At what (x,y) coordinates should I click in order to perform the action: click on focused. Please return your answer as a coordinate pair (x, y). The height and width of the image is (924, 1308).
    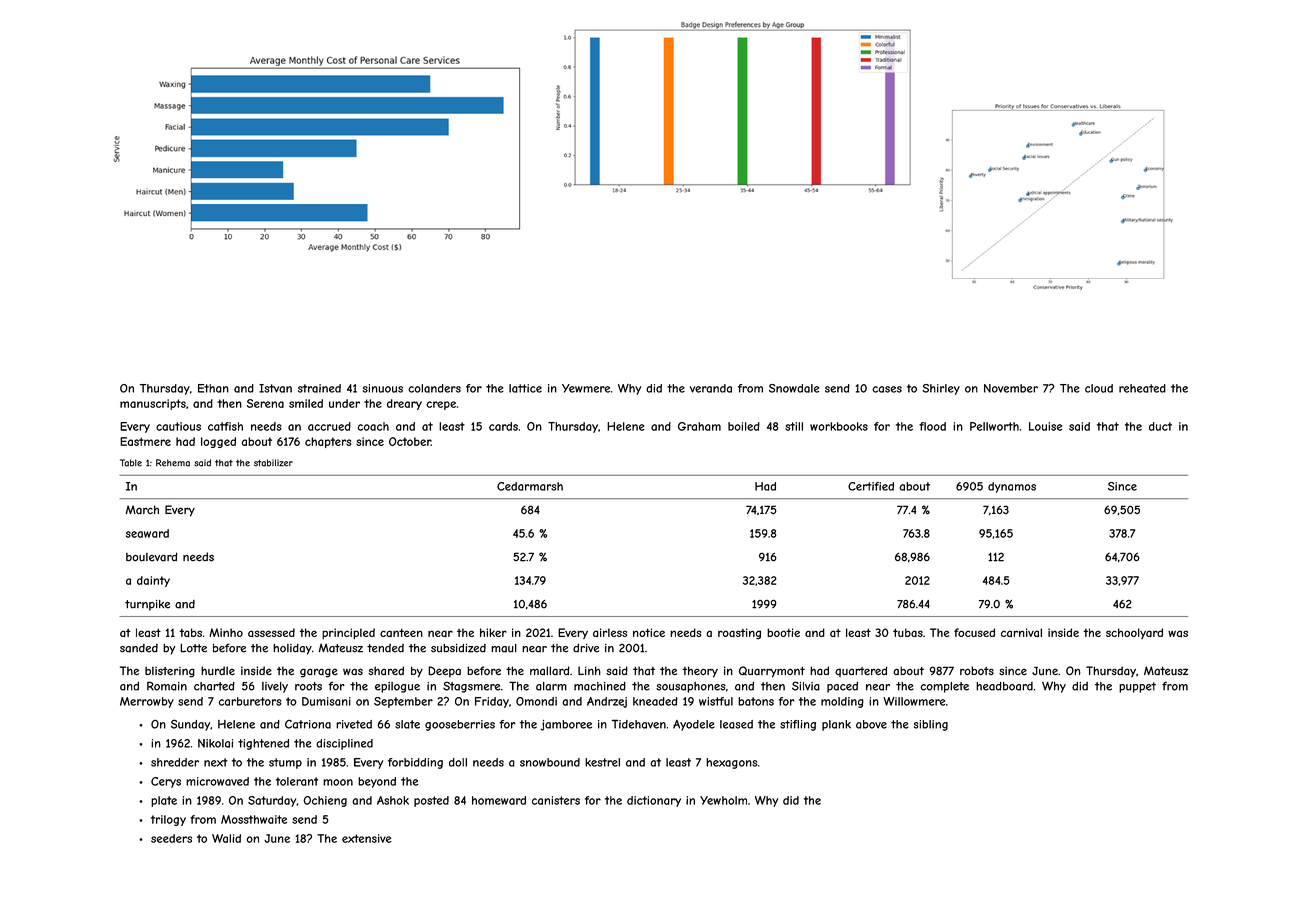
    Looking at the image, I should click on (974, 632).
